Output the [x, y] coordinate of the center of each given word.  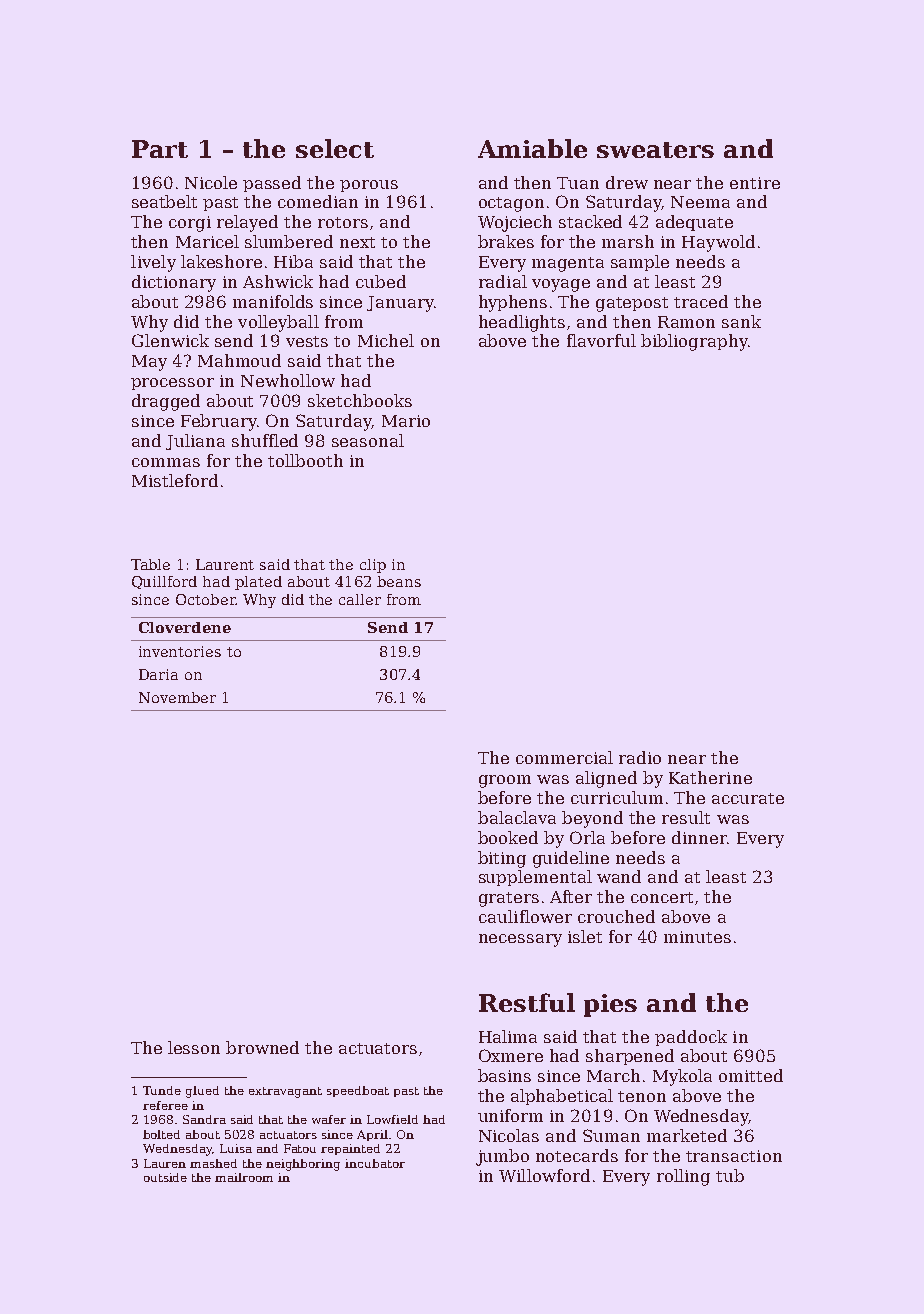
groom [505, 781]
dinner [699, 837]
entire [755, 183]
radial [503, 281]
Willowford [544, 1175]
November [177, 697]
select [335, 148]
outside [165, 1177]
